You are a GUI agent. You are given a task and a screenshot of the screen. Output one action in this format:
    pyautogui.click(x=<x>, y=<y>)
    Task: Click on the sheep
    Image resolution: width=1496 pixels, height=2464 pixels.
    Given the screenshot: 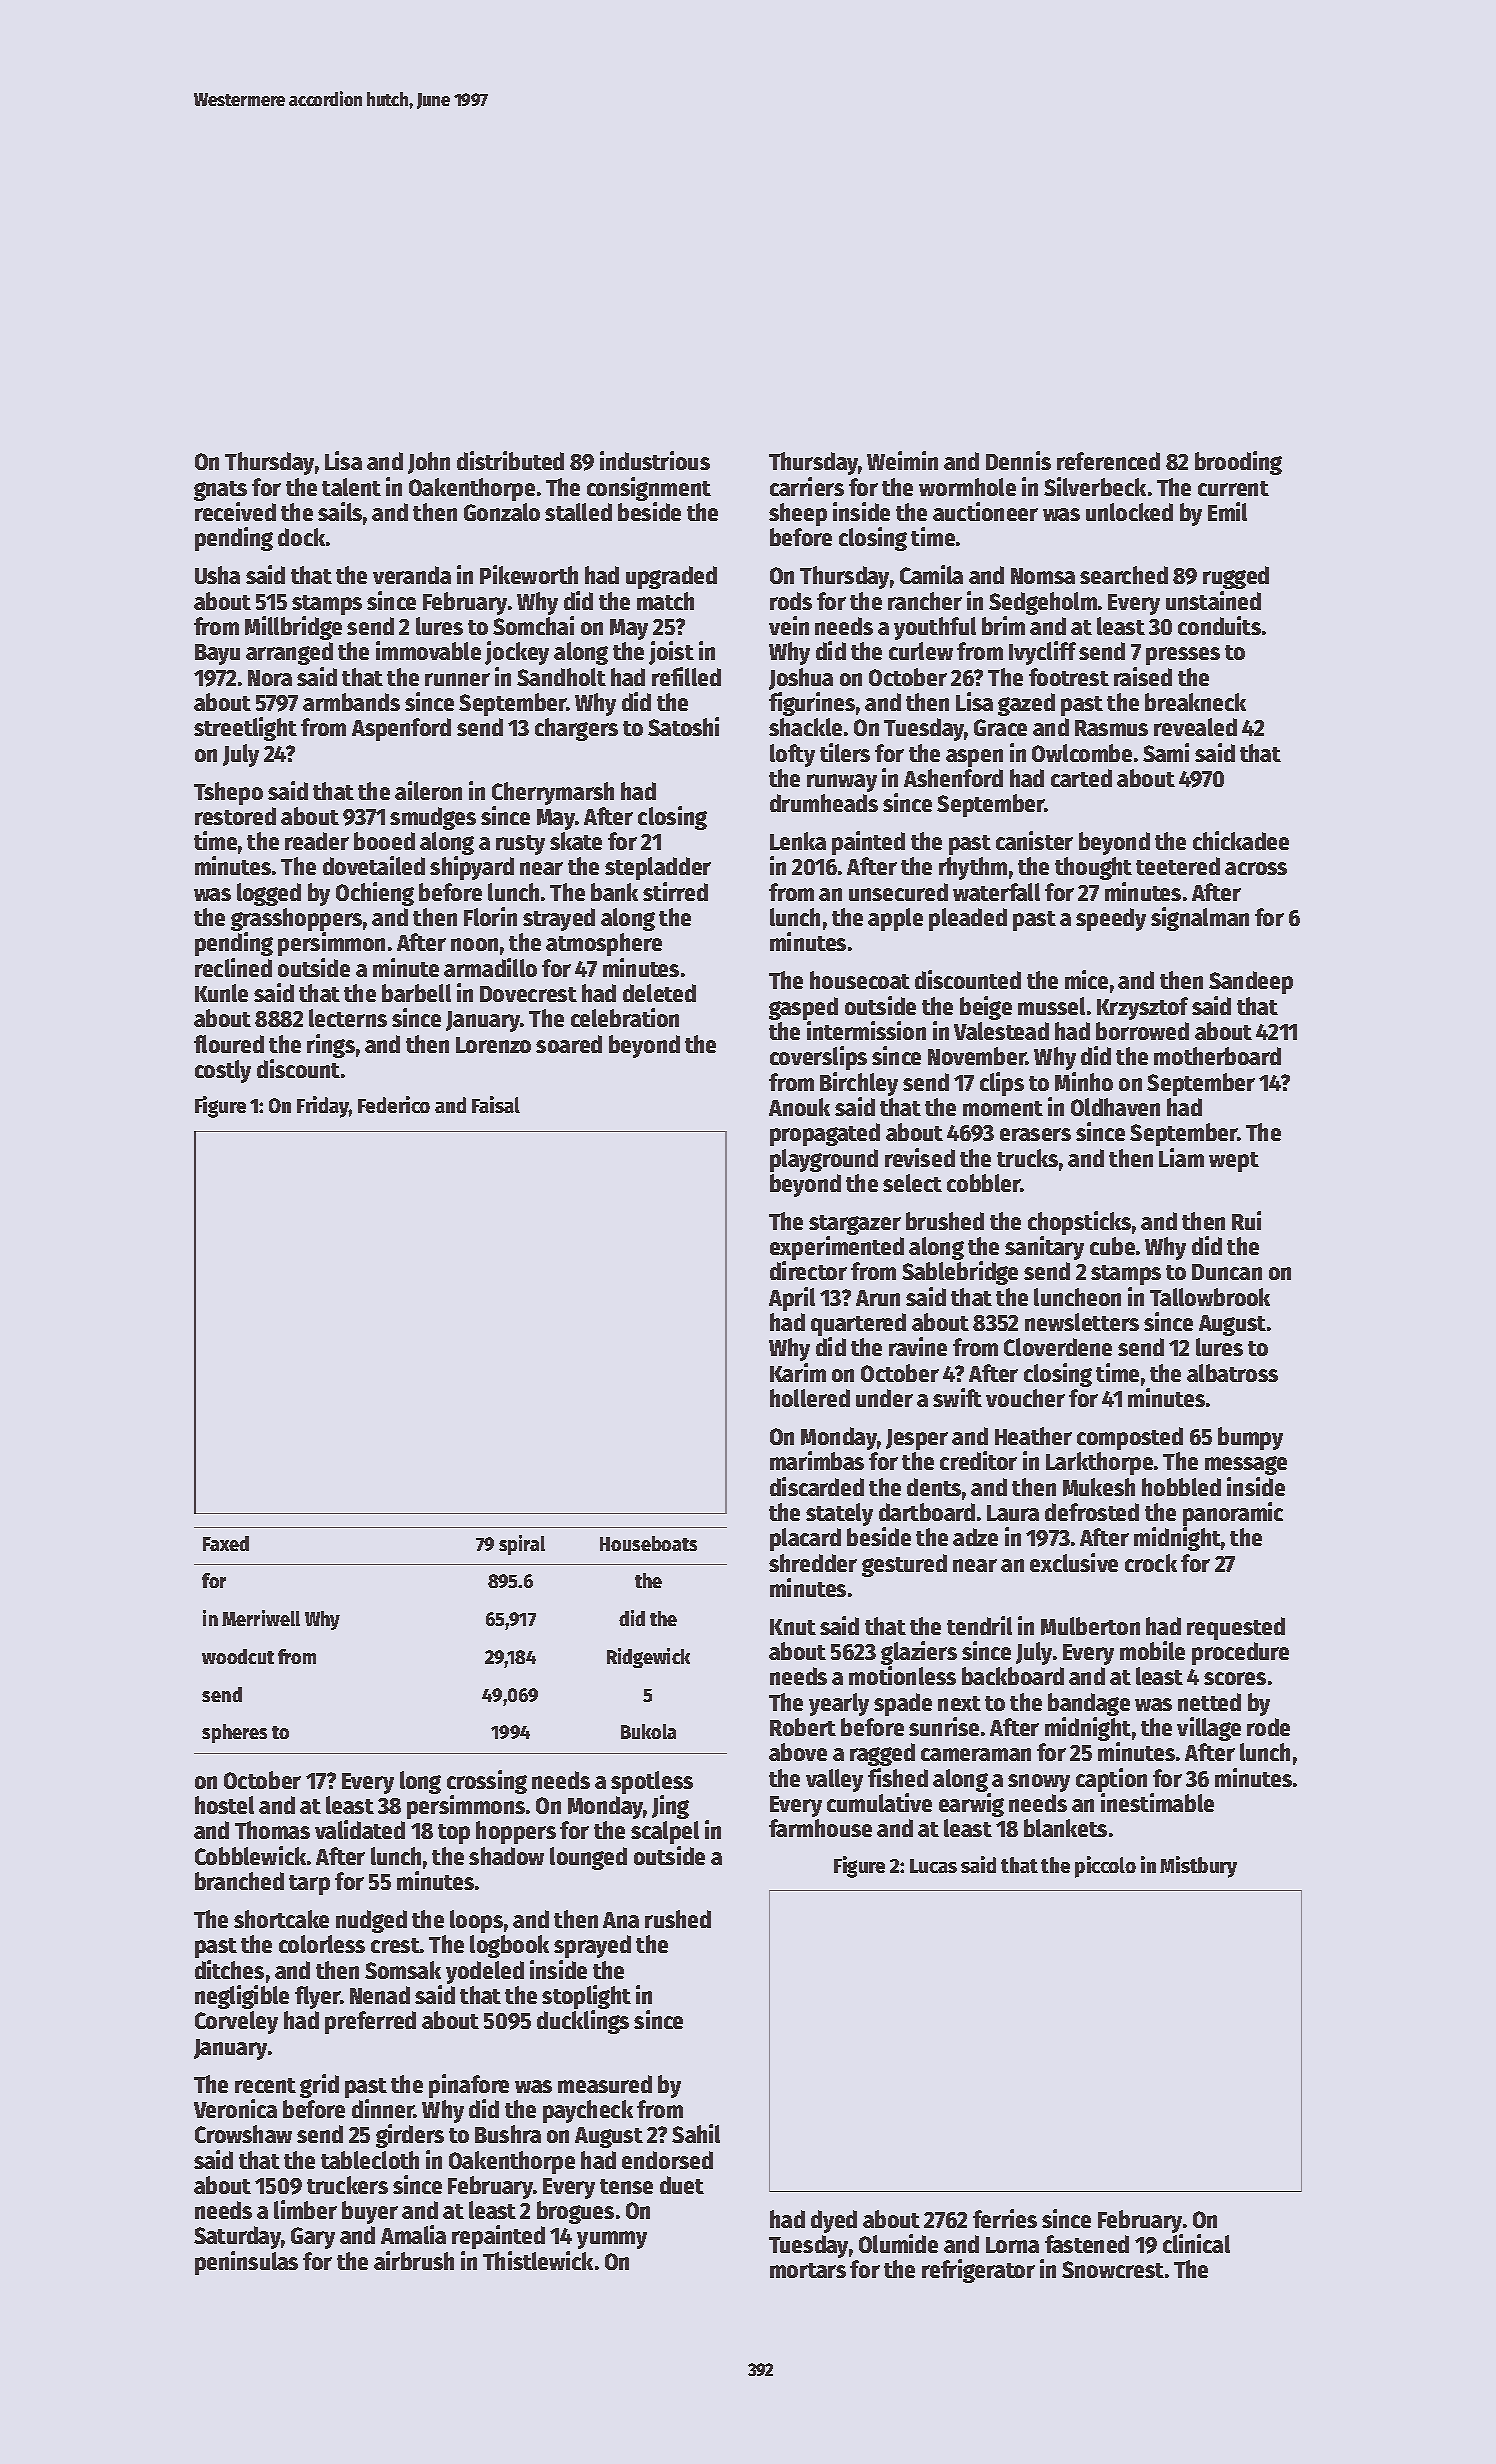 What is the action you would take?
    pyautogui.click(x=798, y=514)
